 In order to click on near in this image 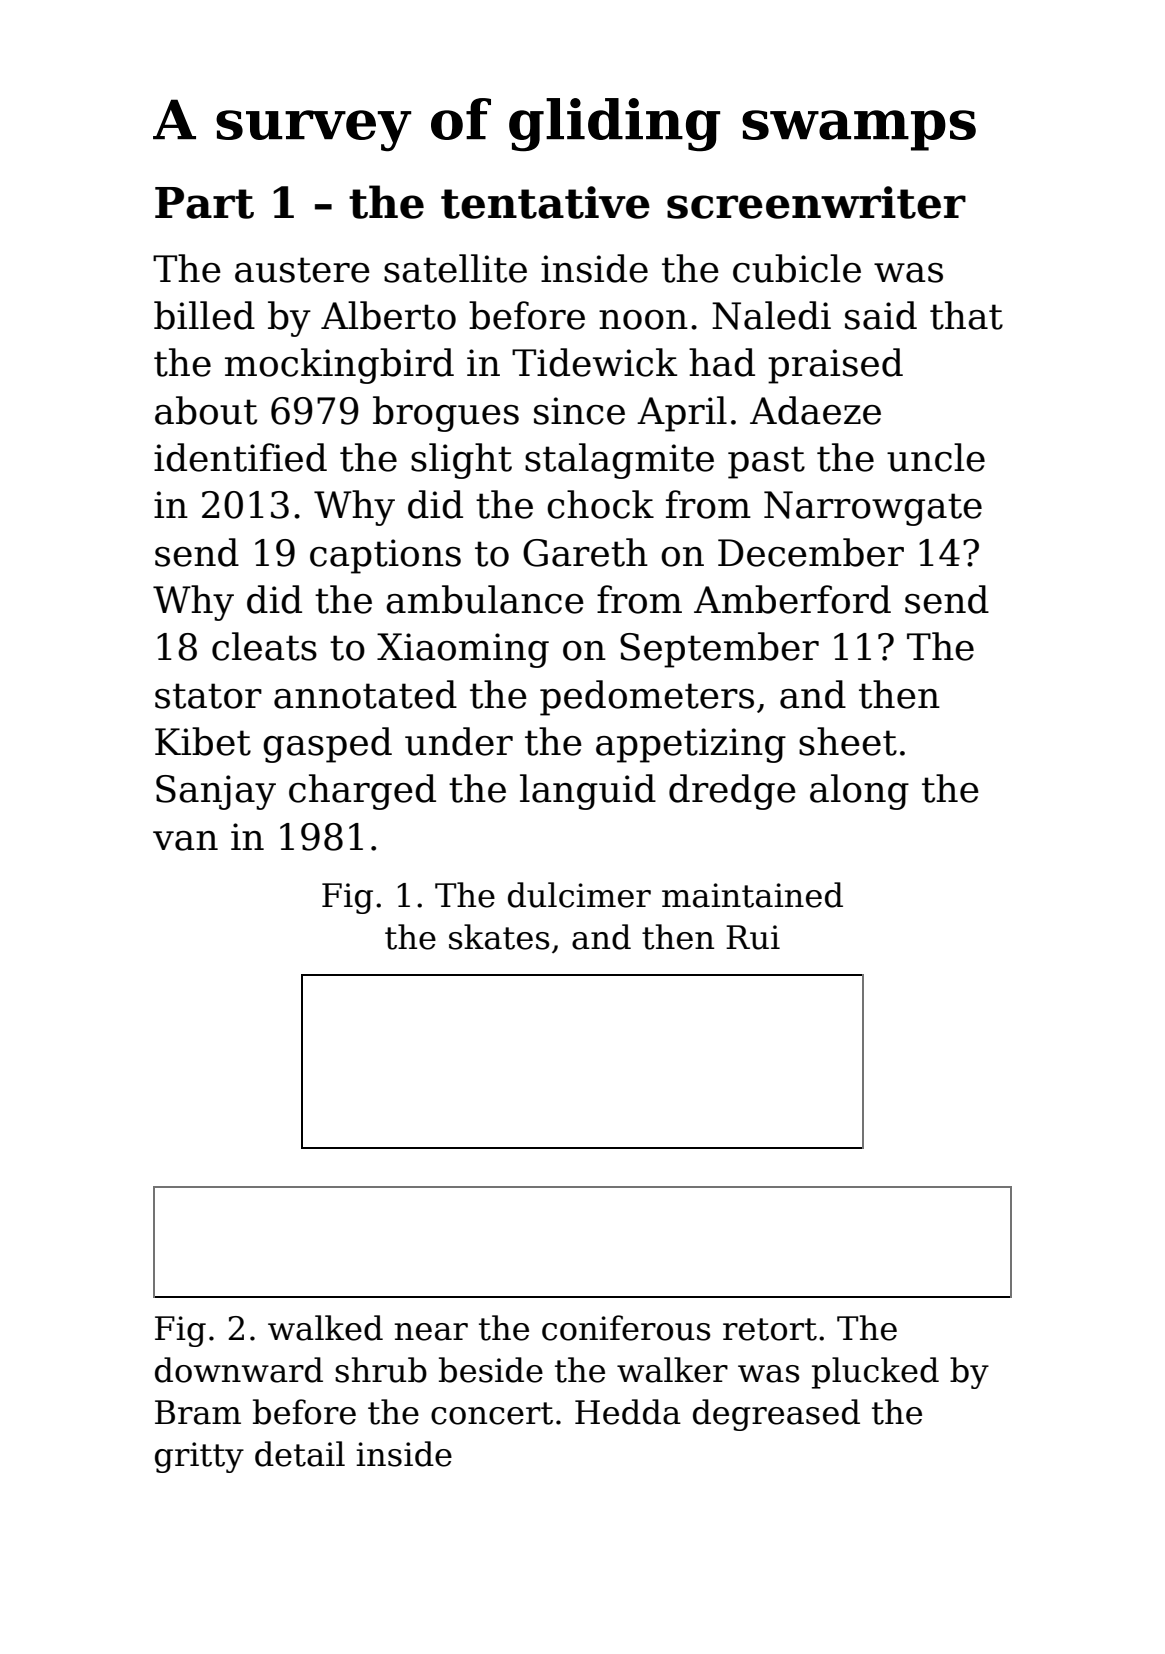, I will do `click(431, 1332)`.
